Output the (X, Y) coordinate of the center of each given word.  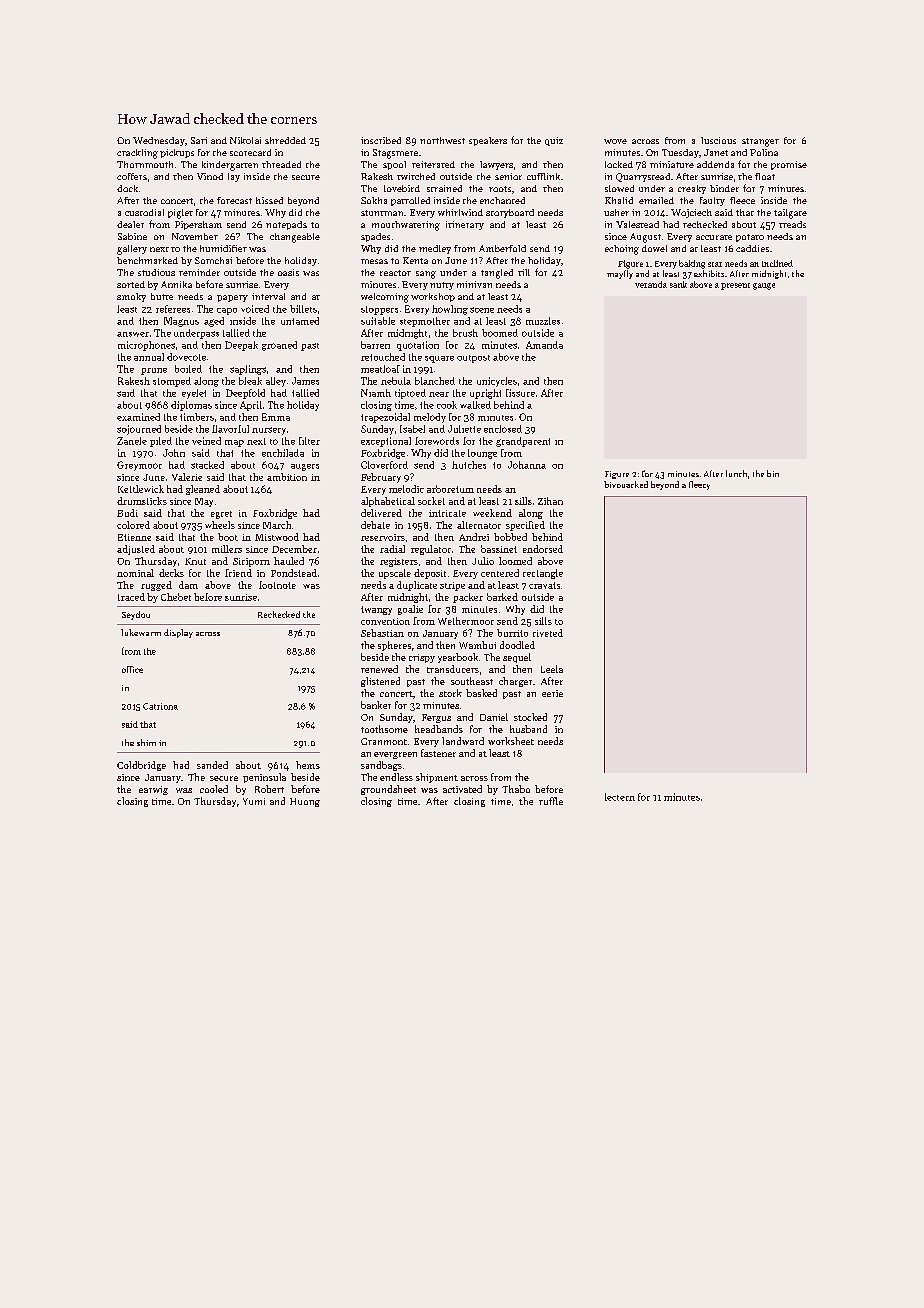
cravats (544, 585)
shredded (285, 140)
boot (228, 537)
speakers (488, 141)
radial (392, 549)
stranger (760, 142)
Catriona (160, 706)
